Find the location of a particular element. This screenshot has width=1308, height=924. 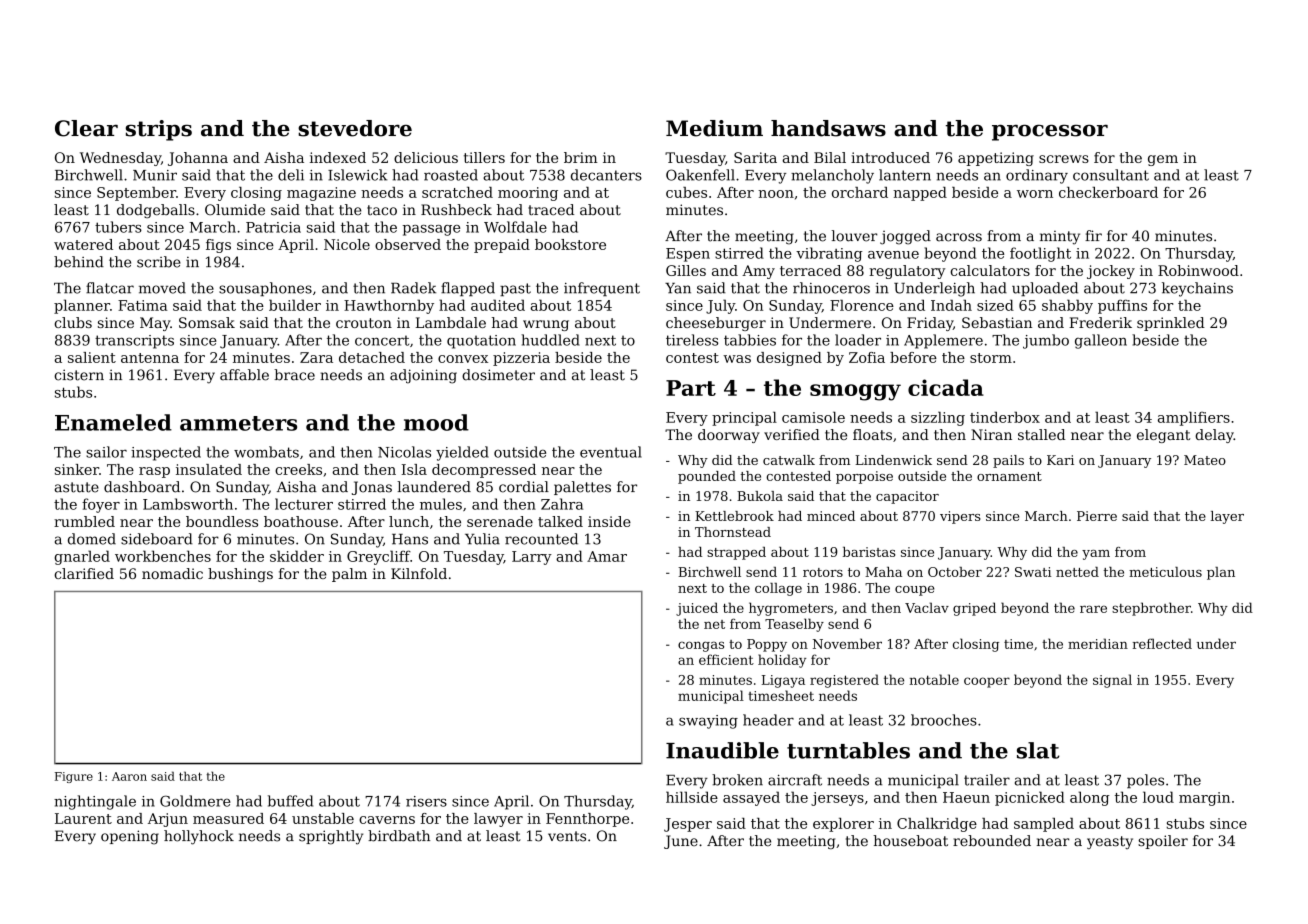

processor is located at coordinates (1050, 132).
